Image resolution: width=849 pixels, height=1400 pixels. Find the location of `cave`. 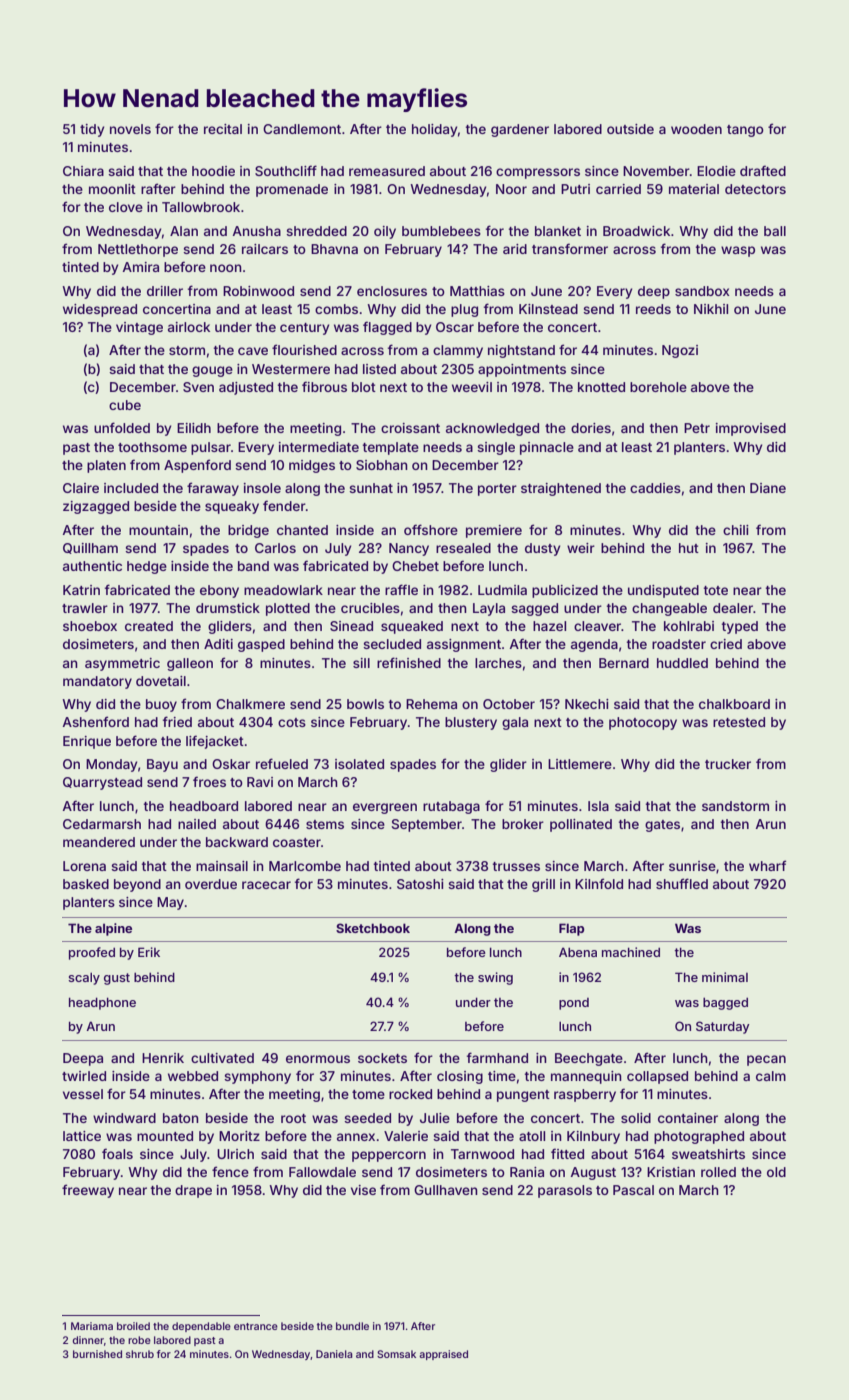

cave is located at coordinates (253, 351).
